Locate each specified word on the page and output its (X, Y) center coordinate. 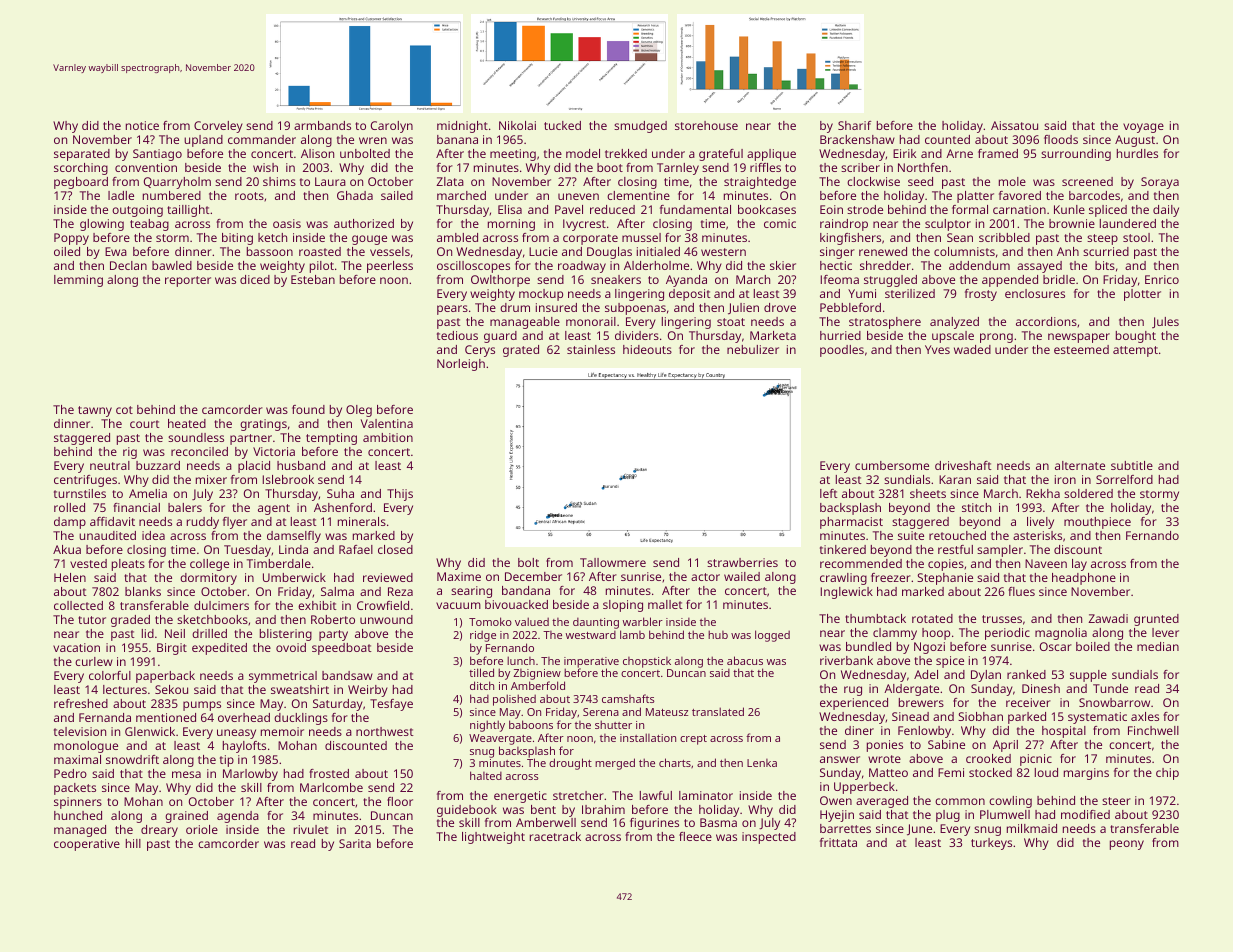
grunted (1156, 620)
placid (254, 467)
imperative (591, 663)
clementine (638, 195)
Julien (743, 309)
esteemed (1081, 349)
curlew (94, 661)
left (829, 493)
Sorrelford (1124, 479)
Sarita (355, 843)
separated (82, 155)
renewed (883, 251)
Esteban (313, 279)
